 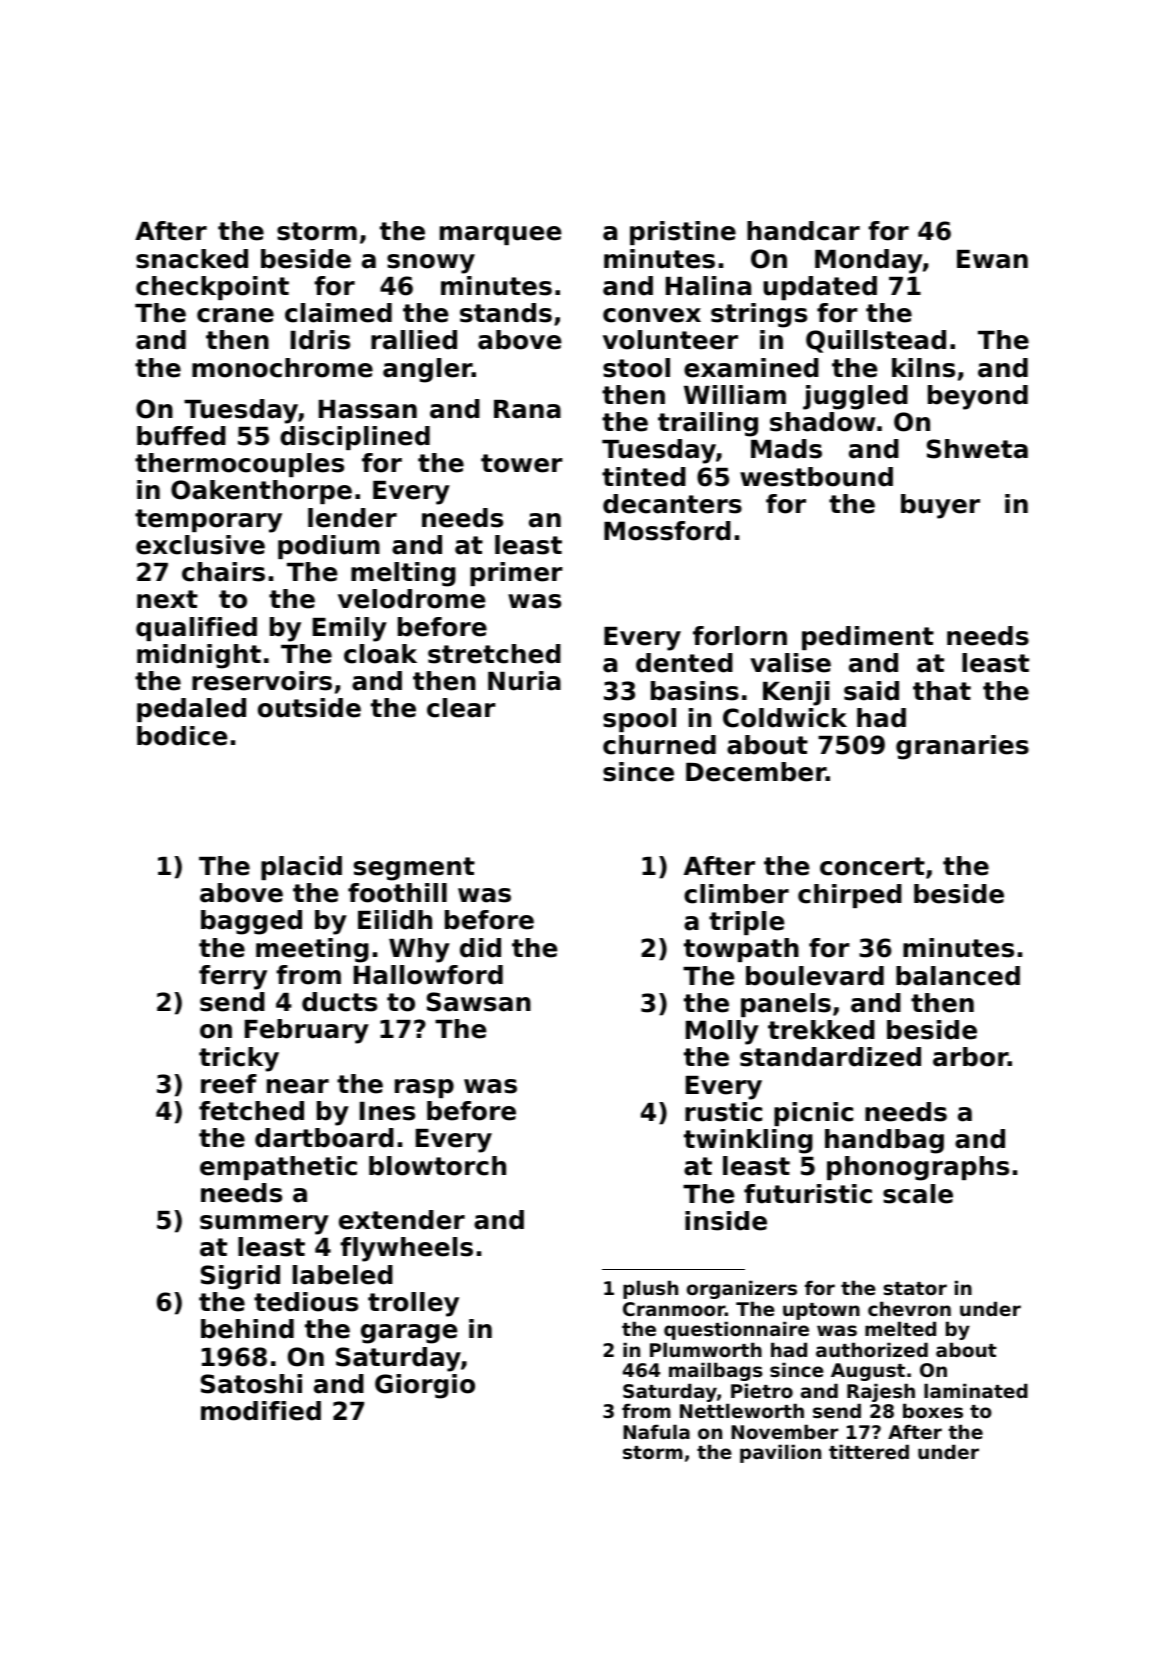 What do you see at coordinates (933, 1411) in the document?
I see `boxes` at bounding box center [933, 1411].
